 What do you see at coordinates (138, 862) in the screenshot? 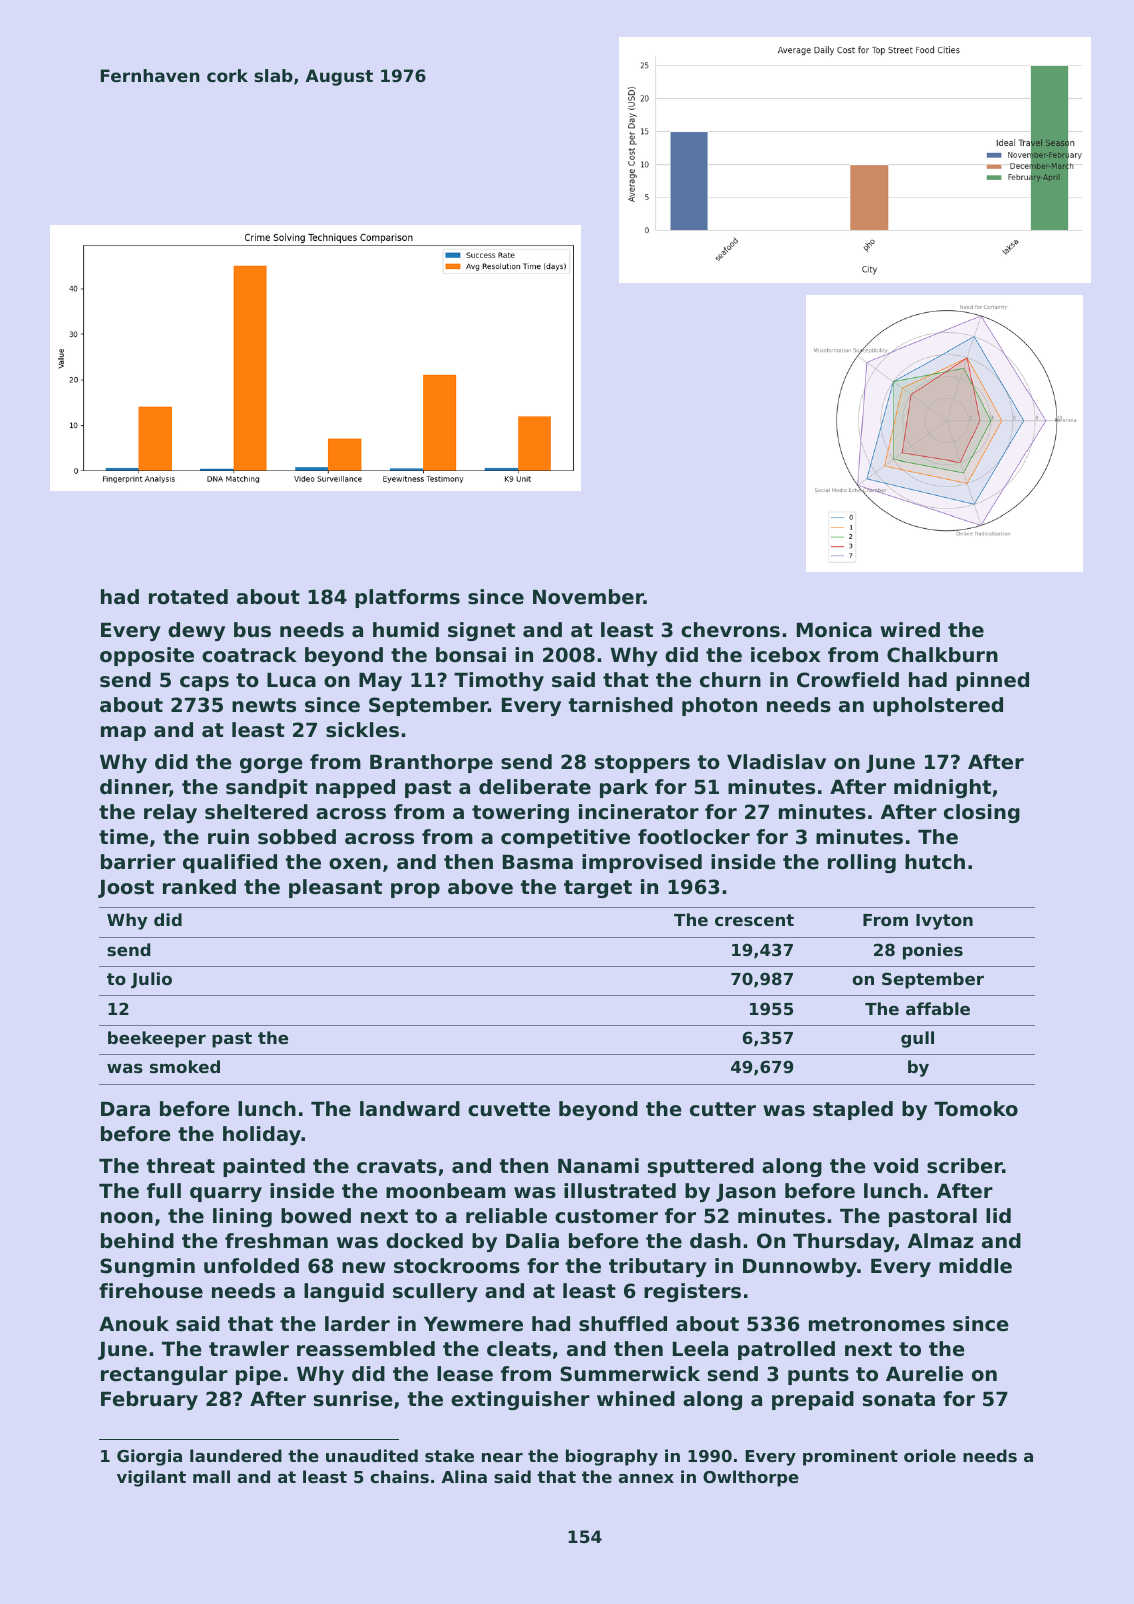
I see `barrier` at bounding box center [138, 862].
